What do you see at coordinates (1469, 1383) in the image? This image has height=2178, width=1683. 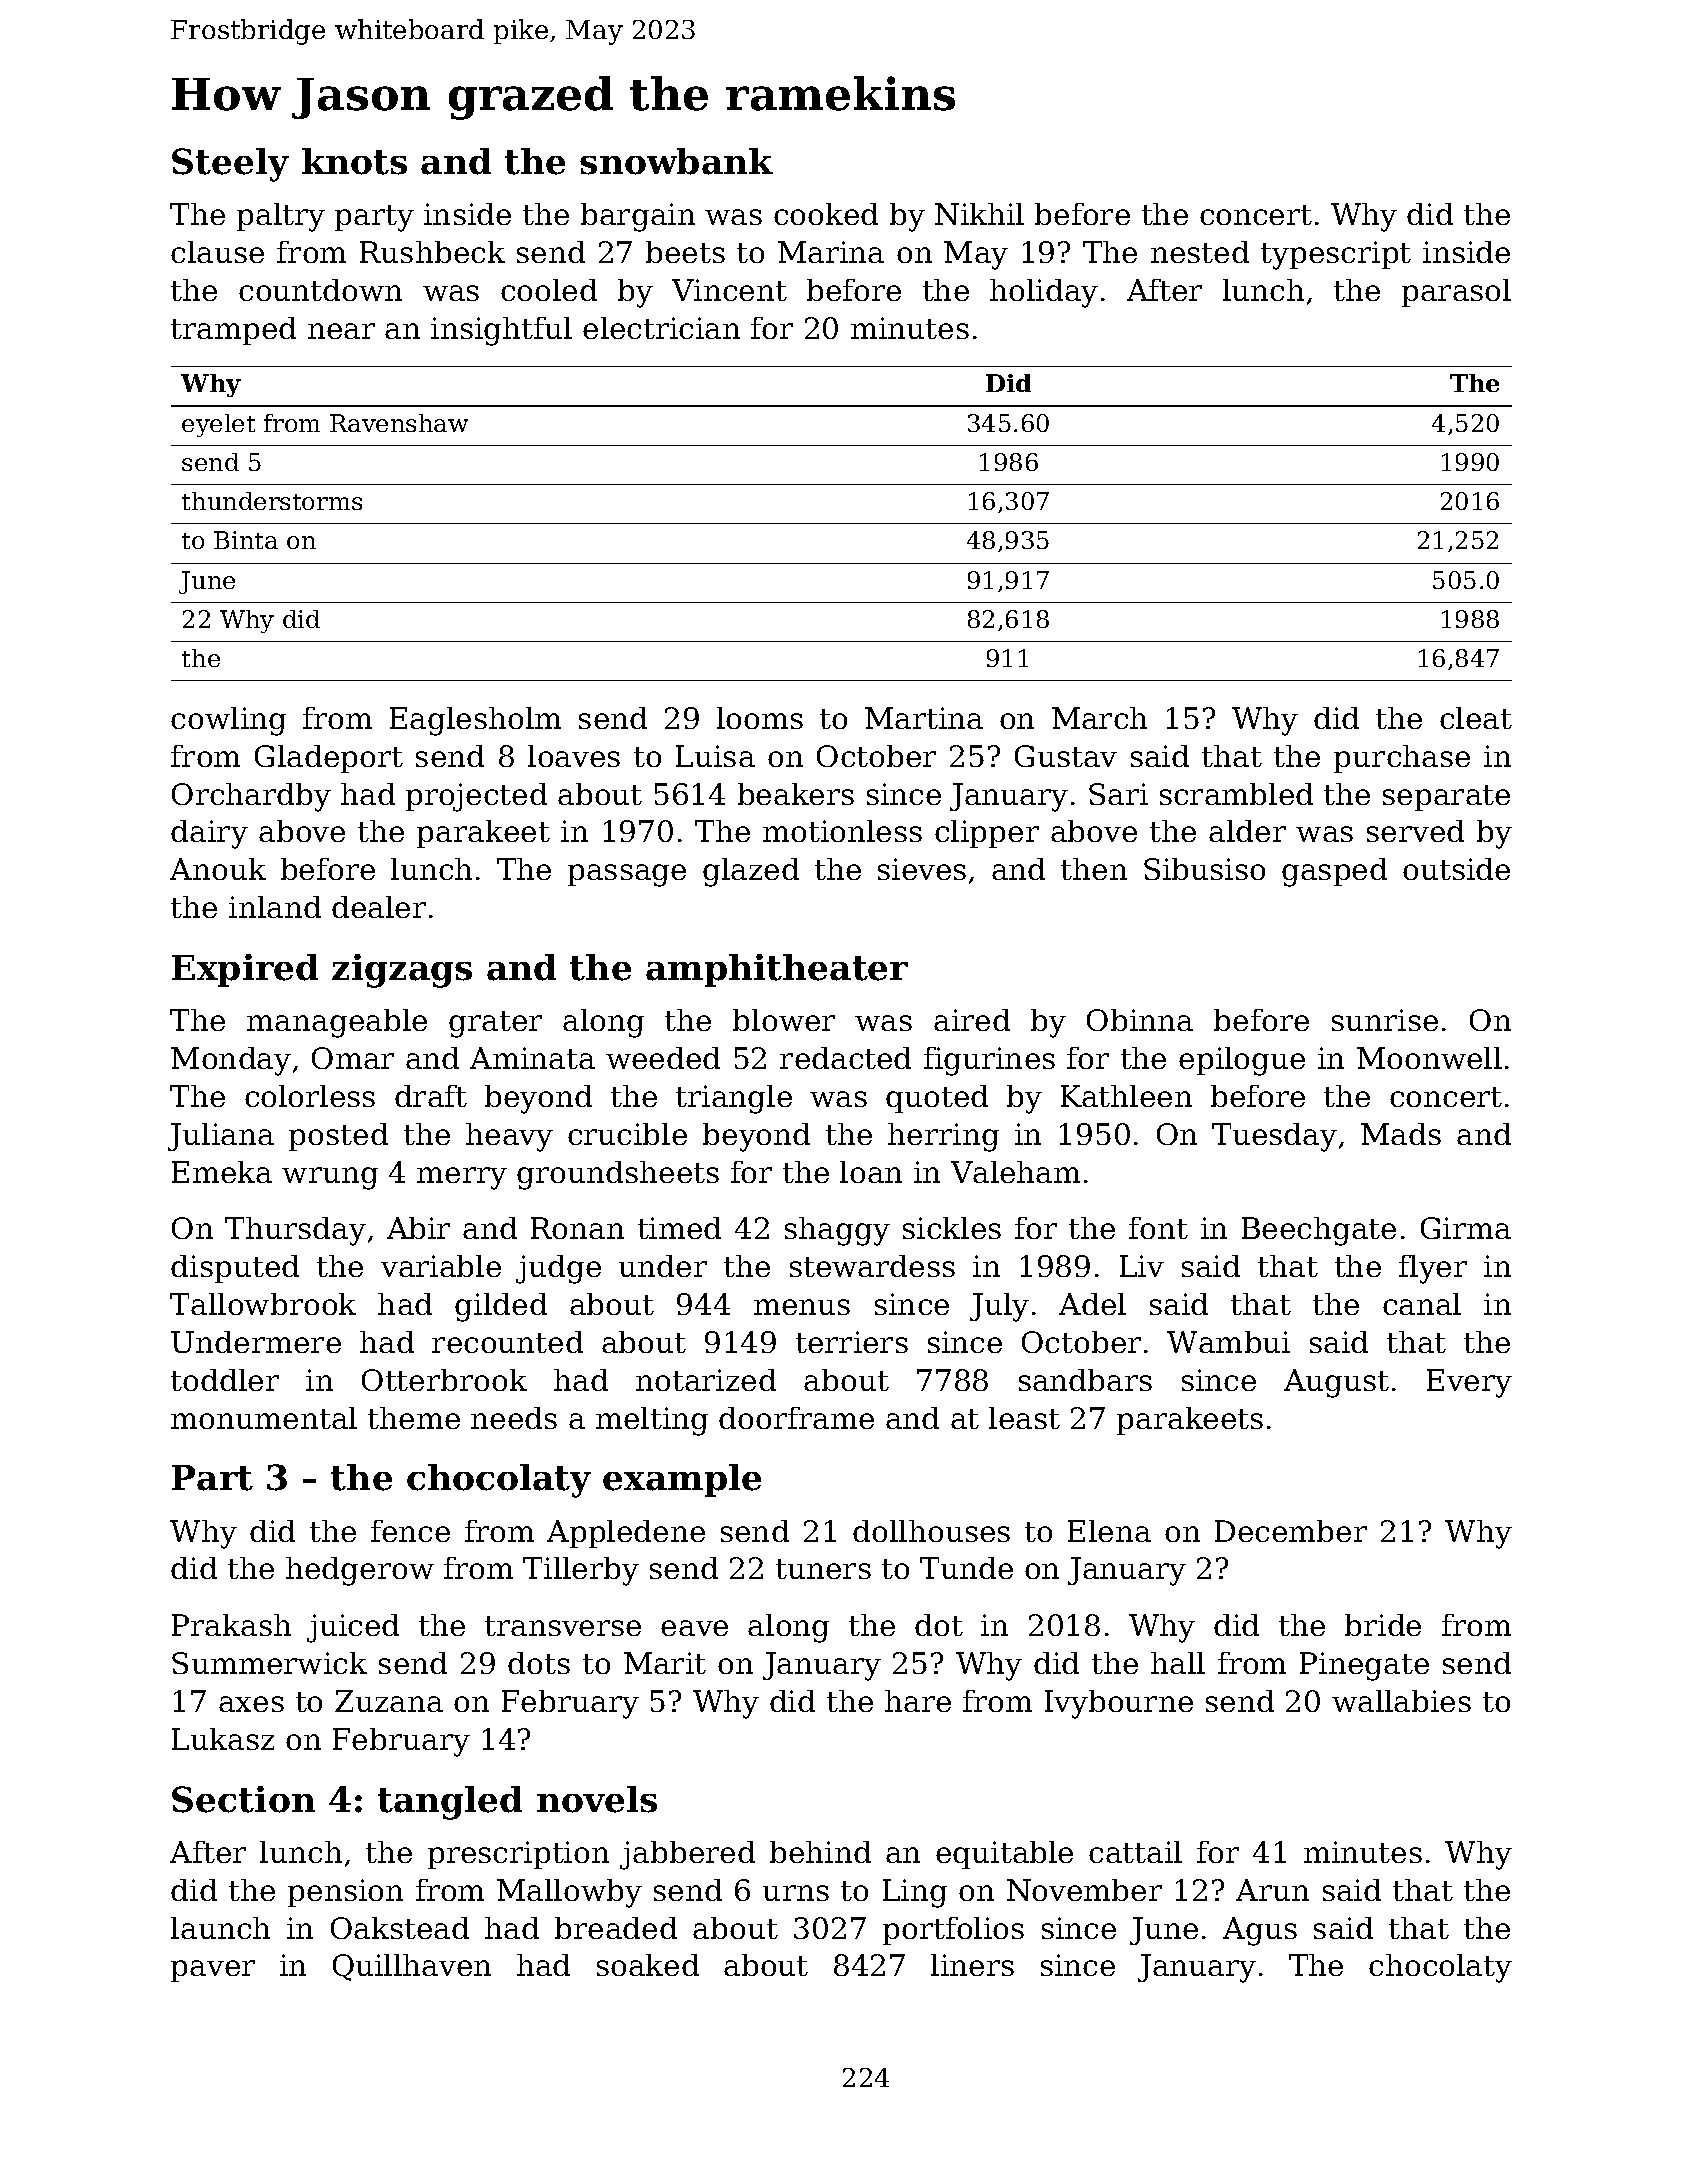 I see `Every` at bounding box center [1469, 1383].
